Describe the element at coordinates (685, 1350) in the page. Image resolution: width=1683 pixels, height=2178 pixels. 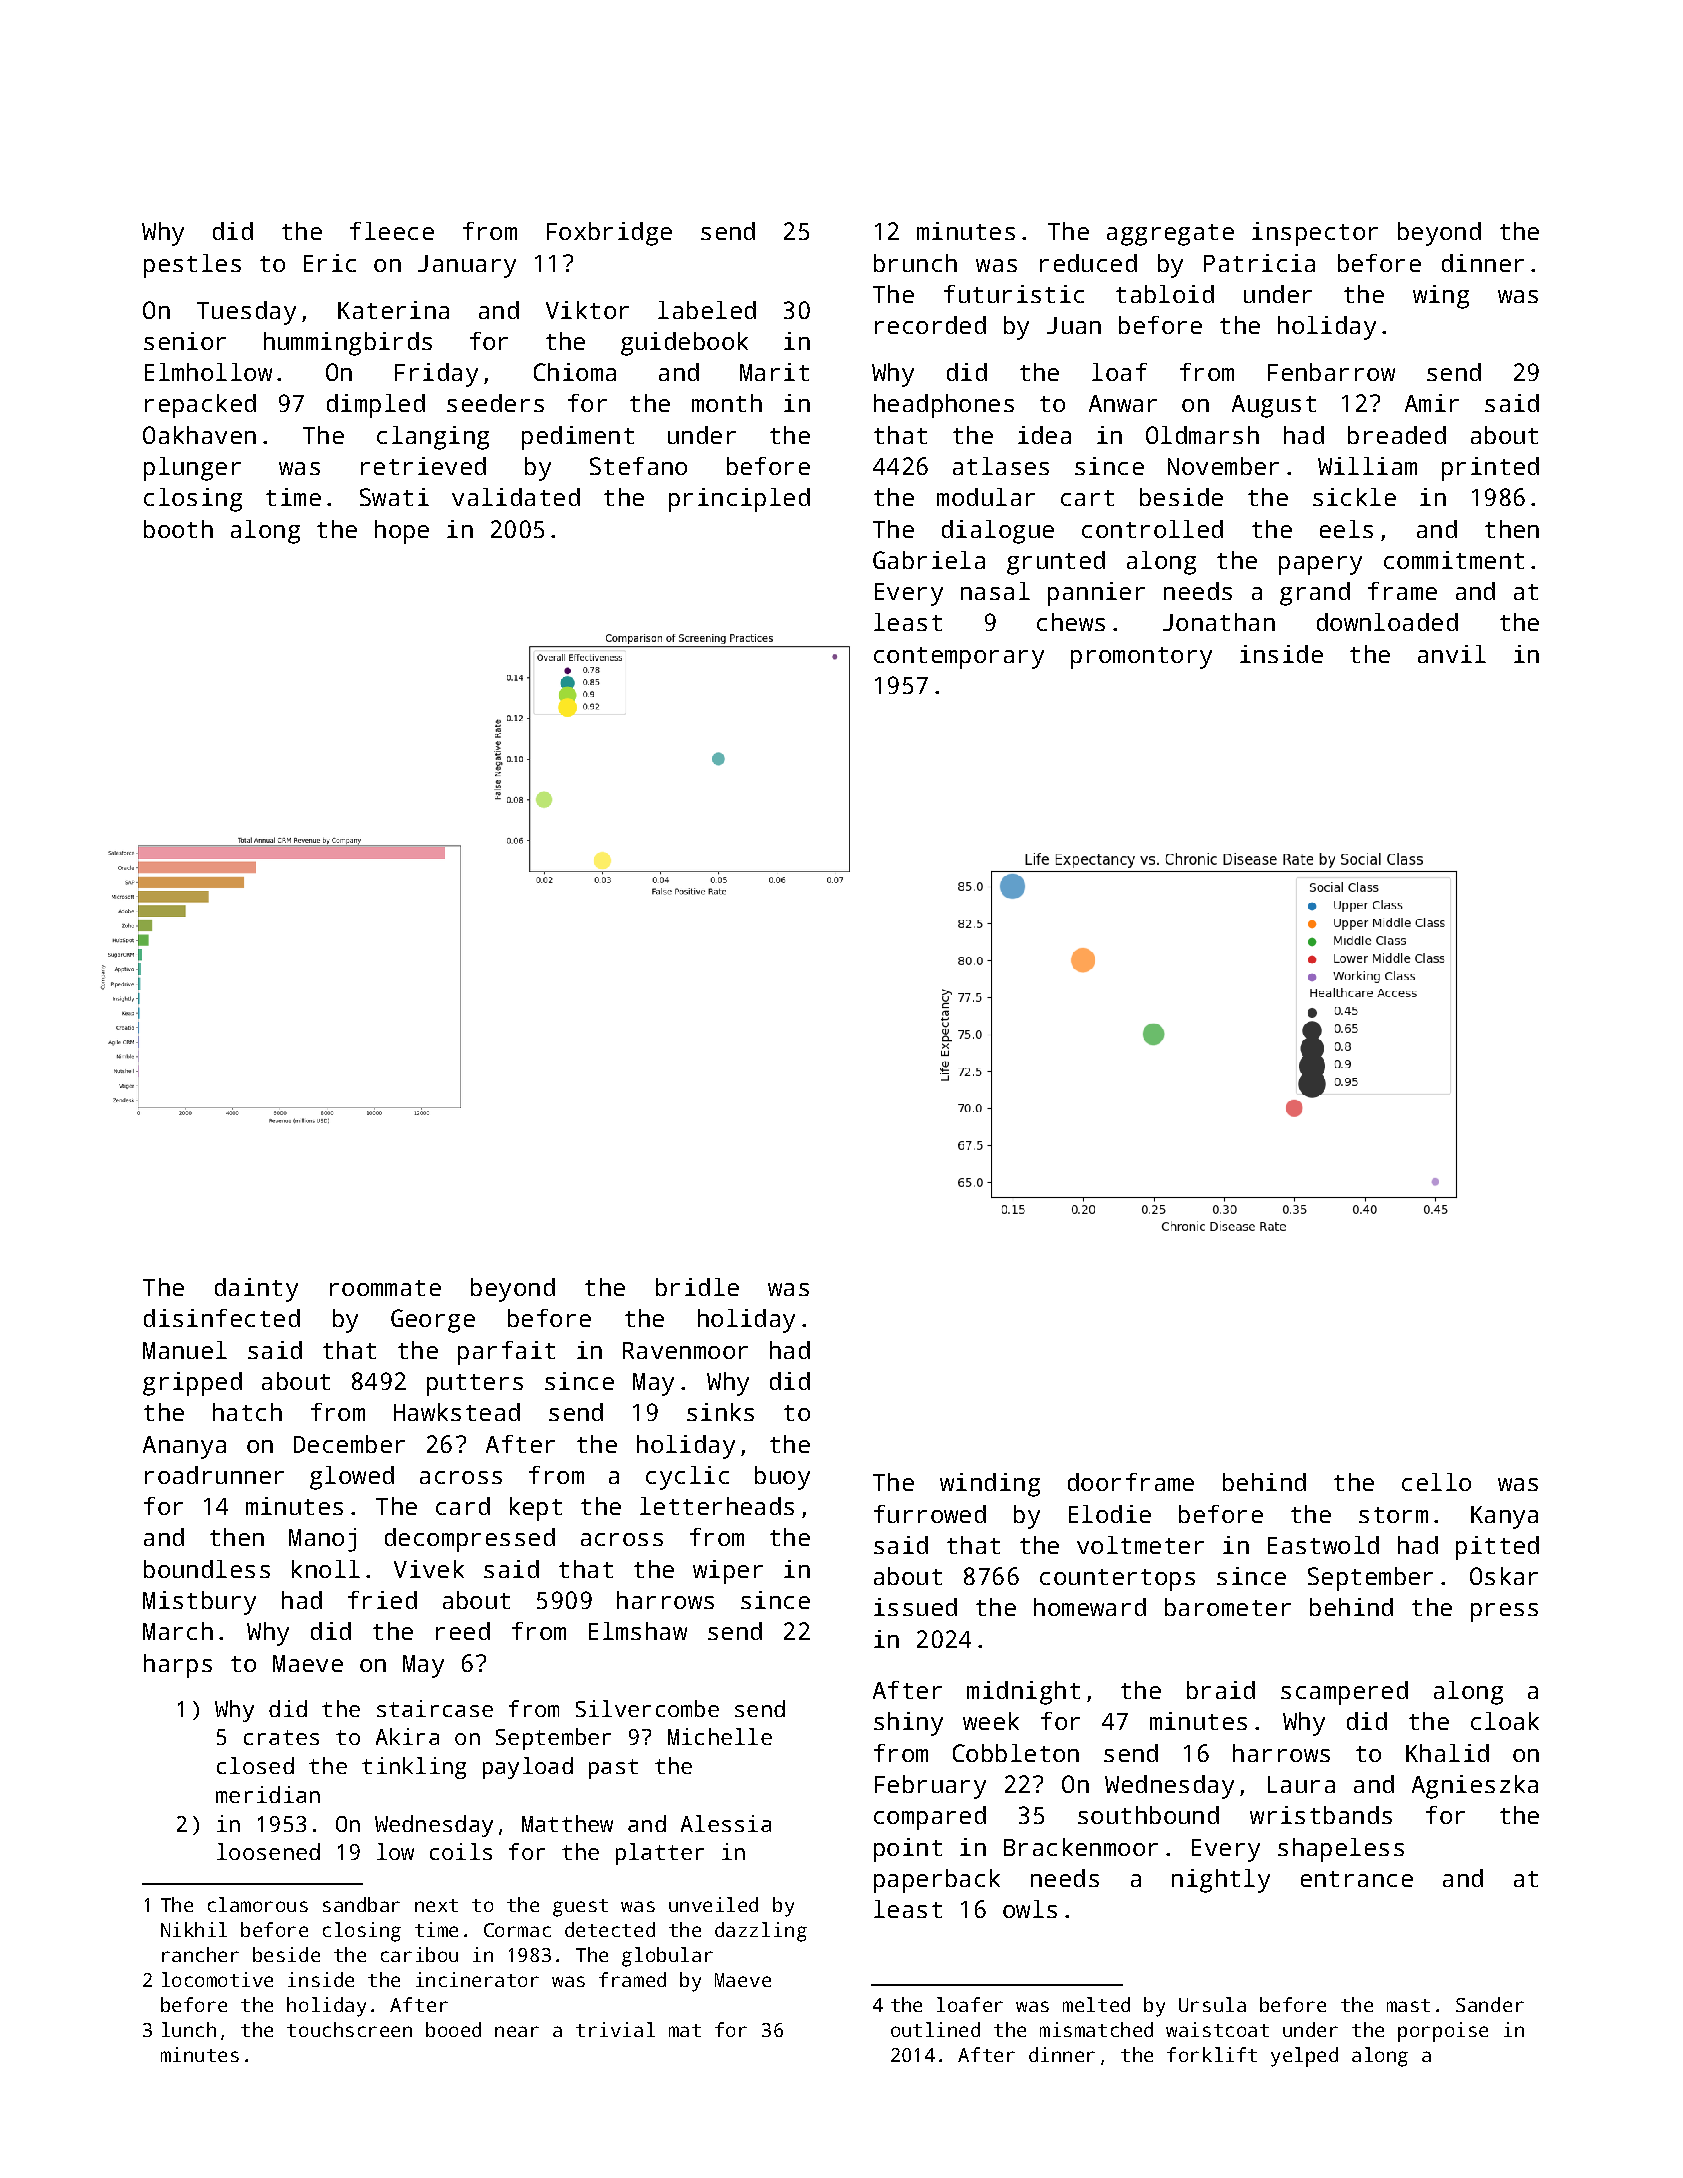
I see `Ravenmoor` at that location.
